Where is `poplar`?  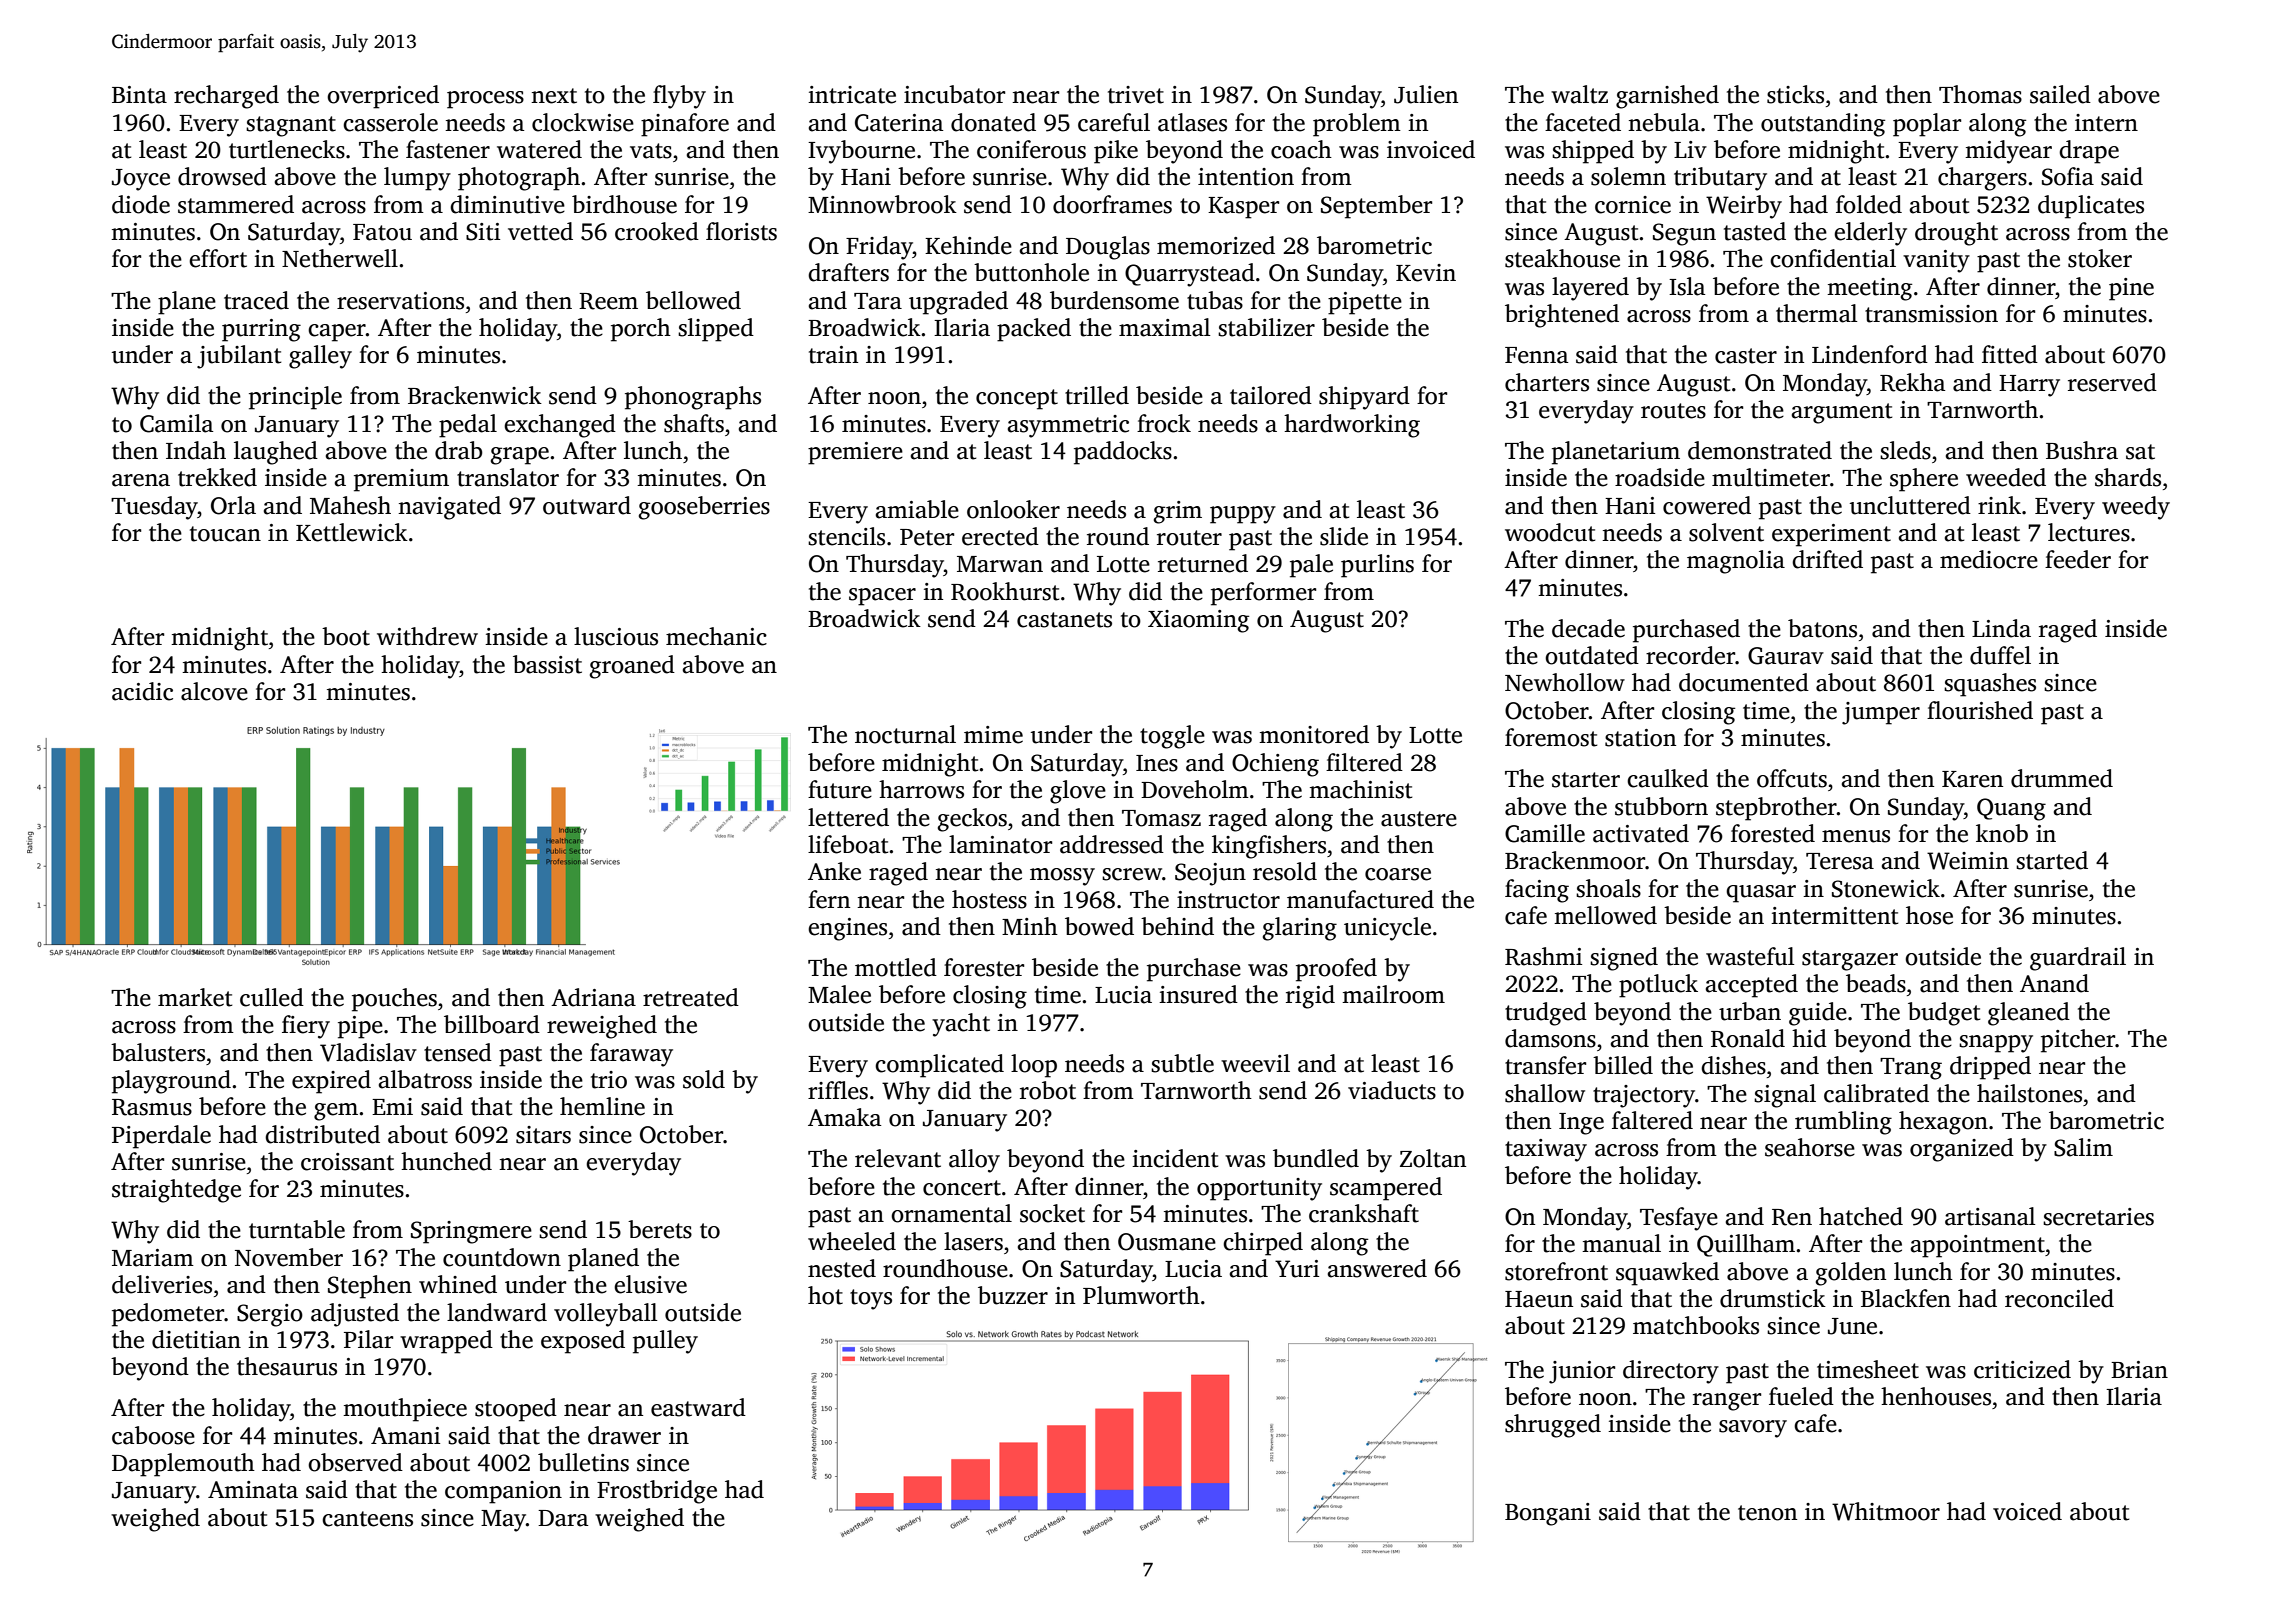
poplar is located at coordinates (1927, 125).
